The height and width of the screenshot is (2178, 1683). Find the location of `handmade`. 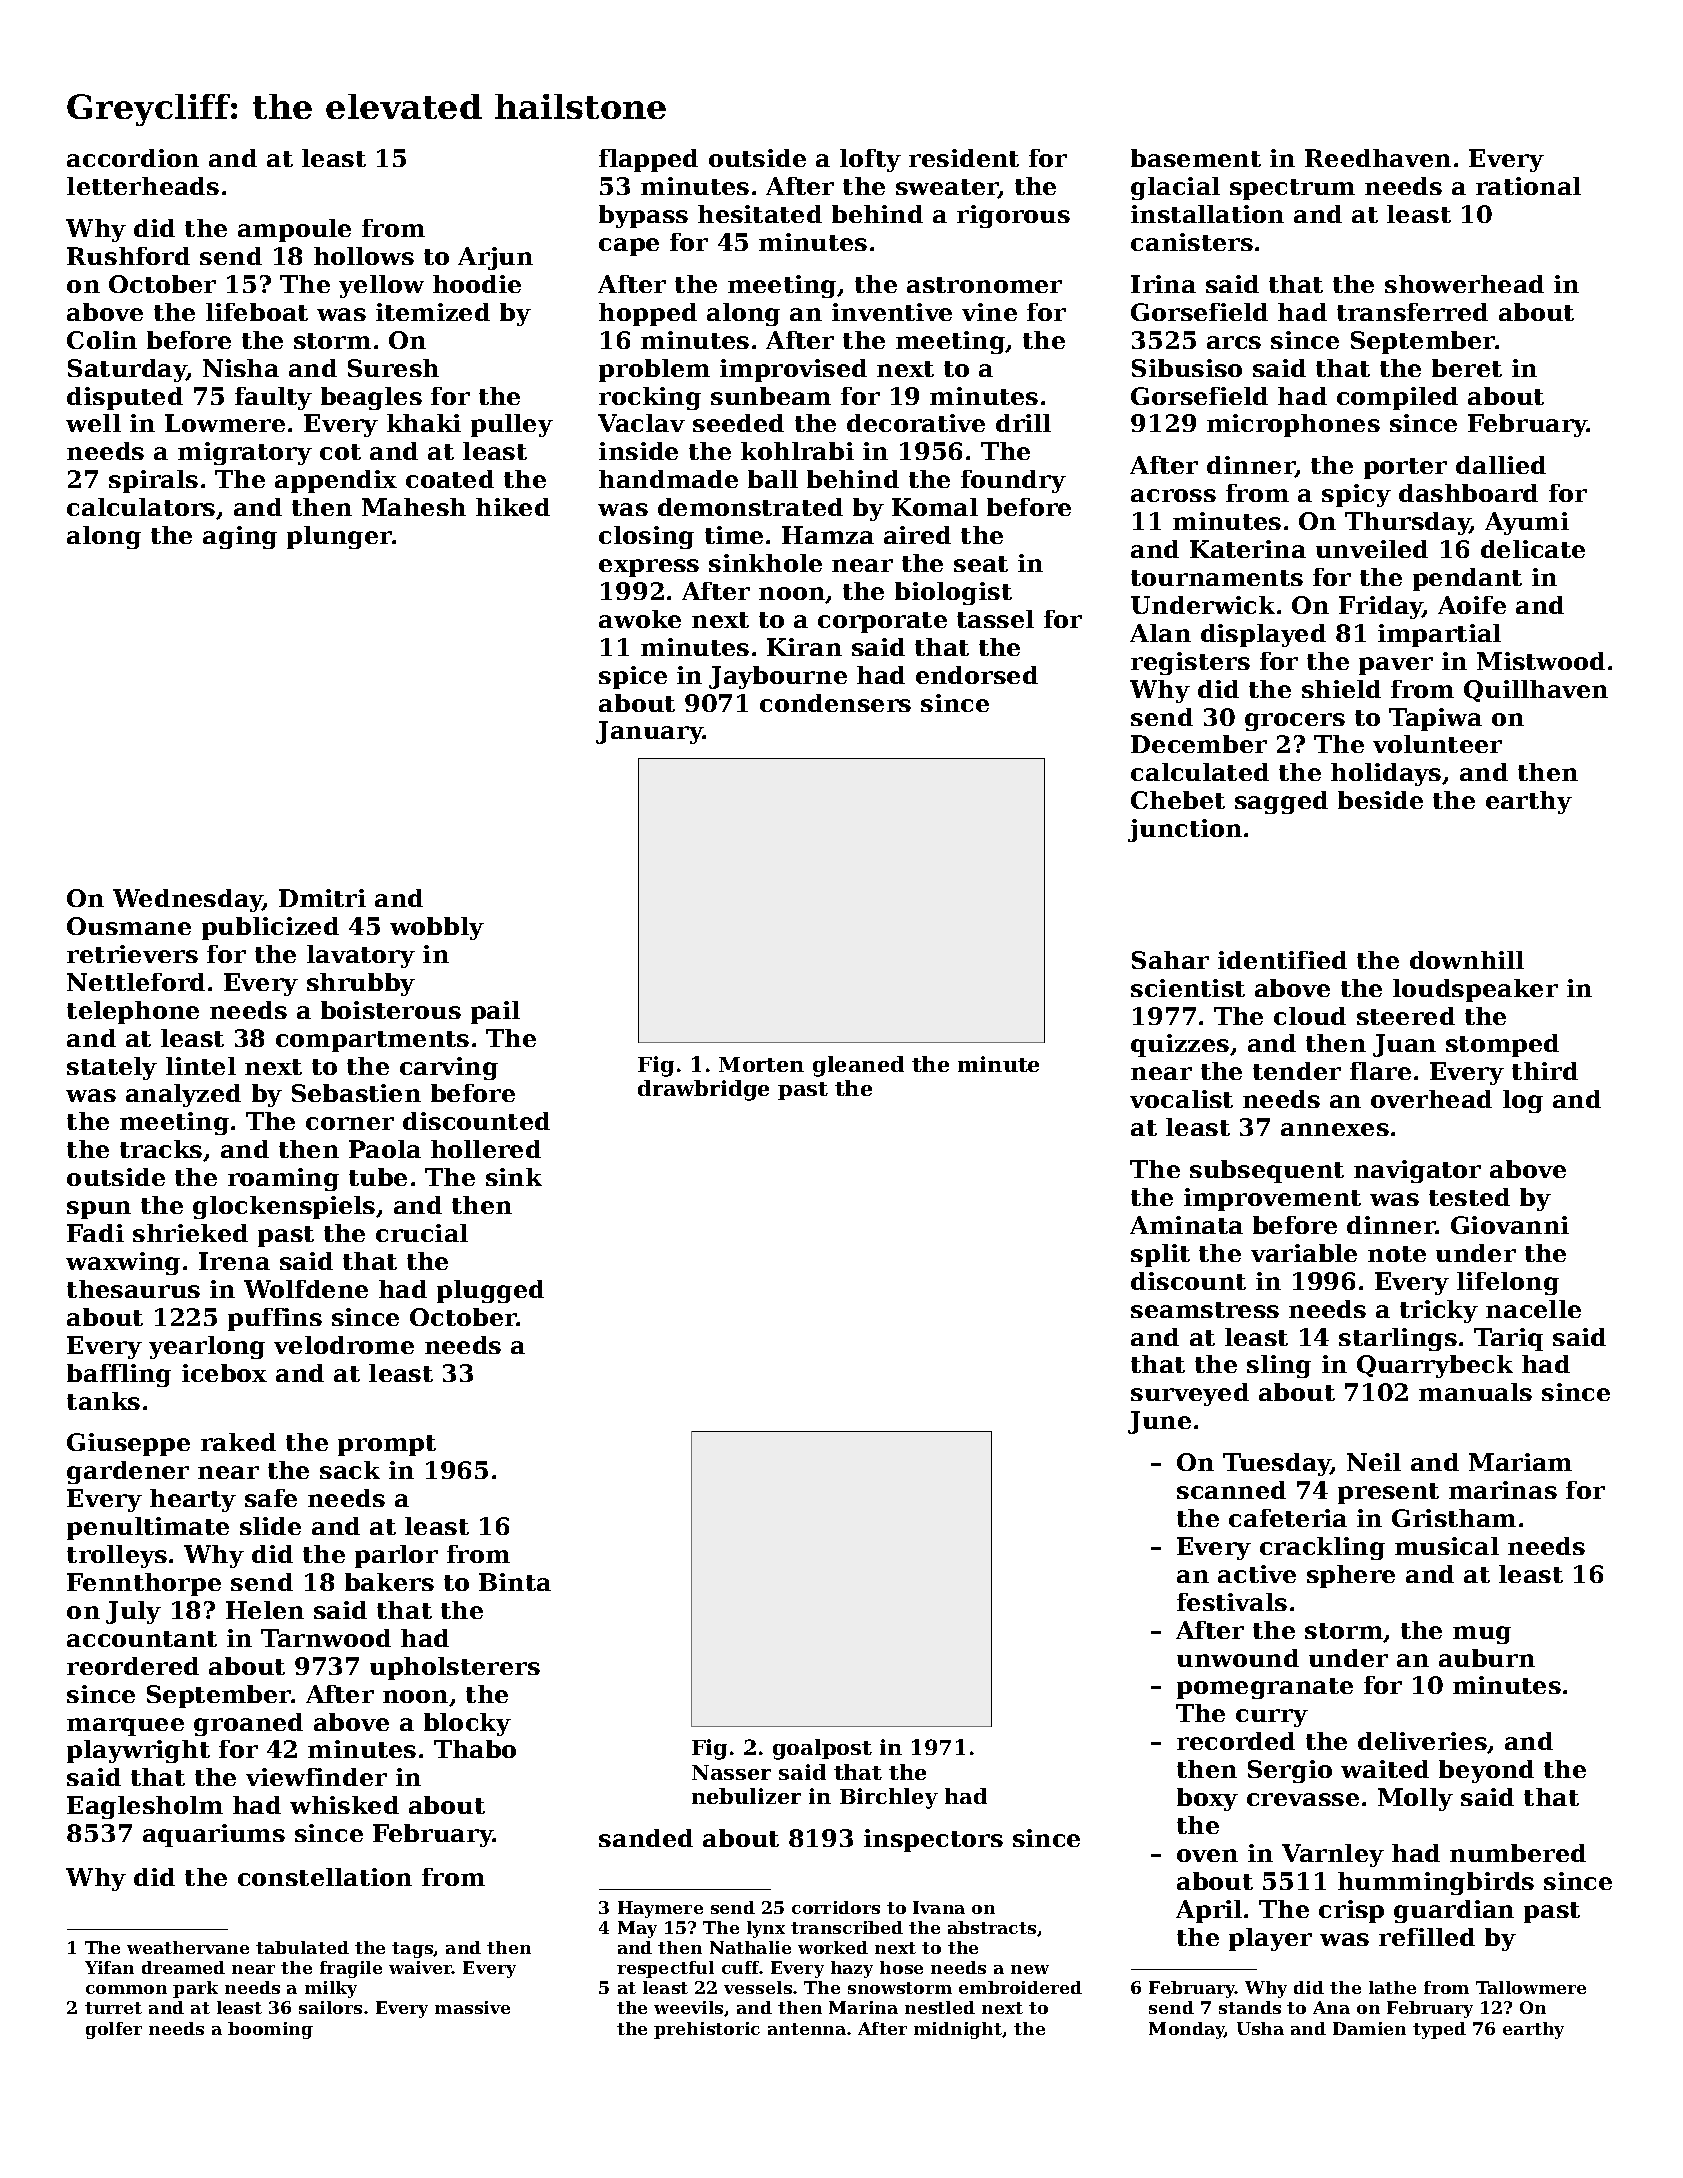

handmade is located at coordinates (668, 479).
